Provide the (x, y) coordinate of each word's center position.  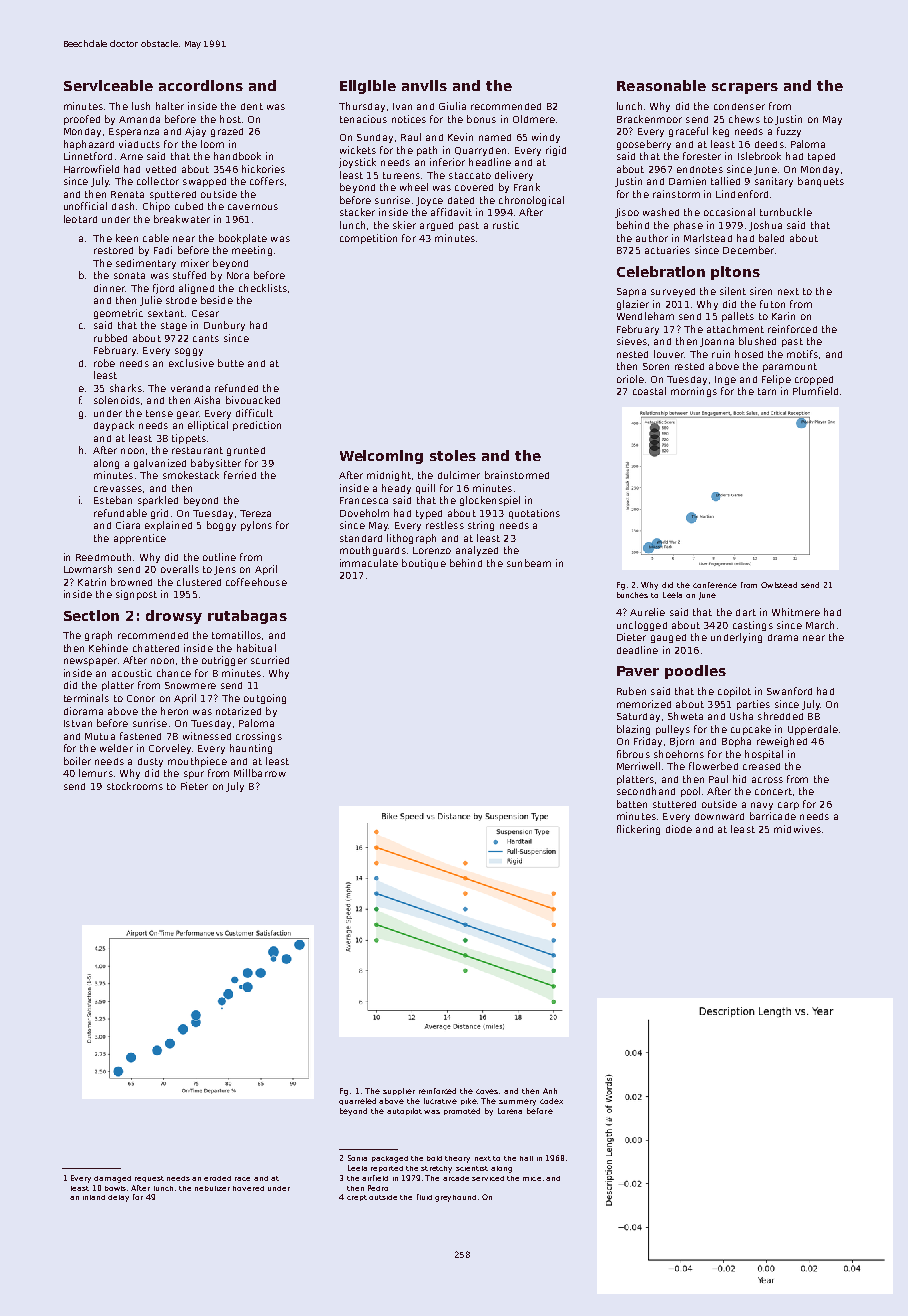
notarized (238, 711)
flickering (638, 830)
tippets (189, 439)
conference (715, 585)
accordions (201, 85)
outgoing (265, 699)
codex (551, 1101)
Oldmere (534, 119)
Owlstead (779, 585)
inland (94, 1197)
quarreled (357, 1101)
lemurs (96, 773)
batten (632, 804)
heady (396, 489)
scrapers (745, 88)
